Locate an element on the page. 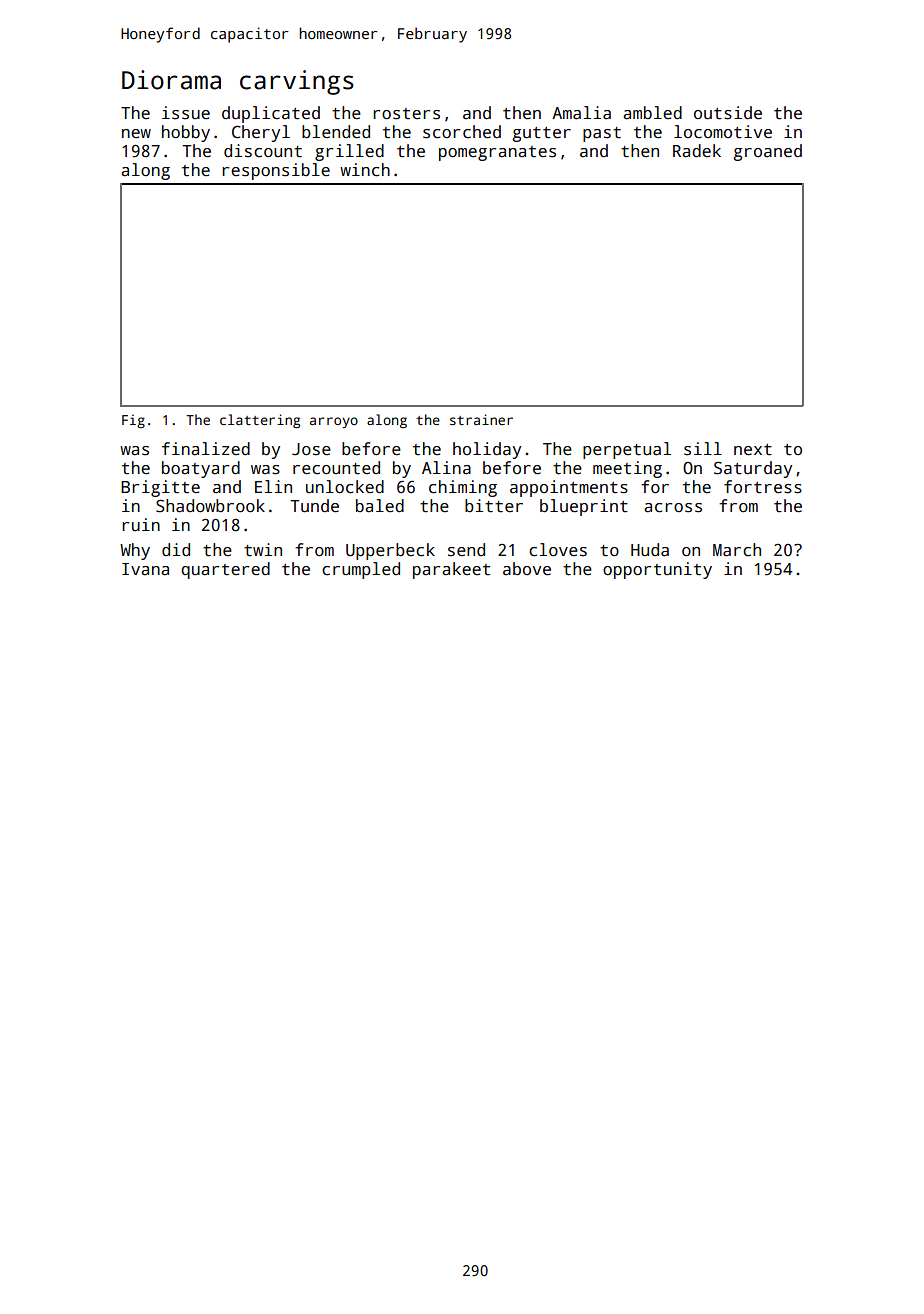  rosters is located at coordinates (406, 114).
